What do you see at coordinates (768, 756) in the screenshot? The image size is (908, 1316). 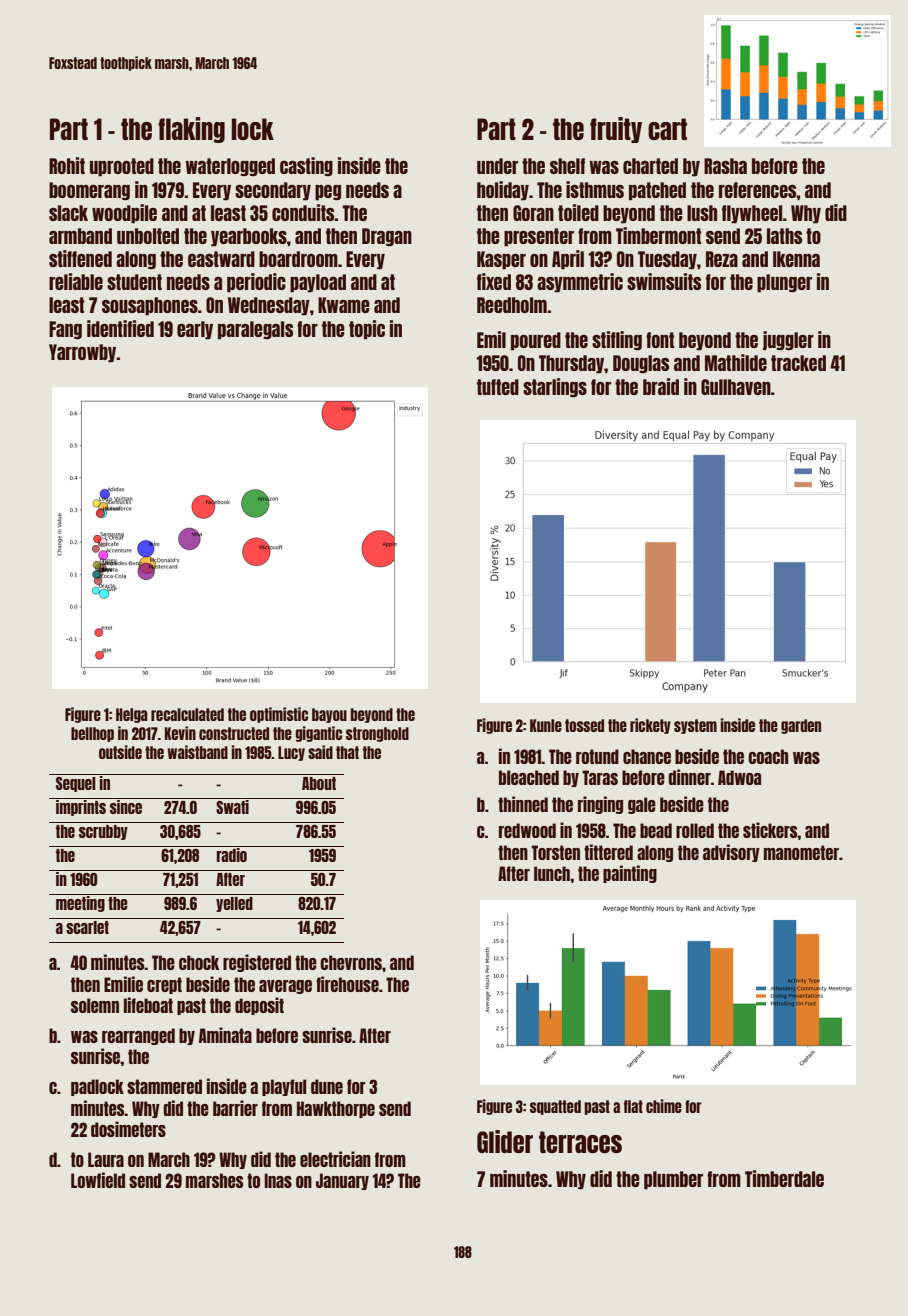 I see `coach` at bounding box center [768, 756].
